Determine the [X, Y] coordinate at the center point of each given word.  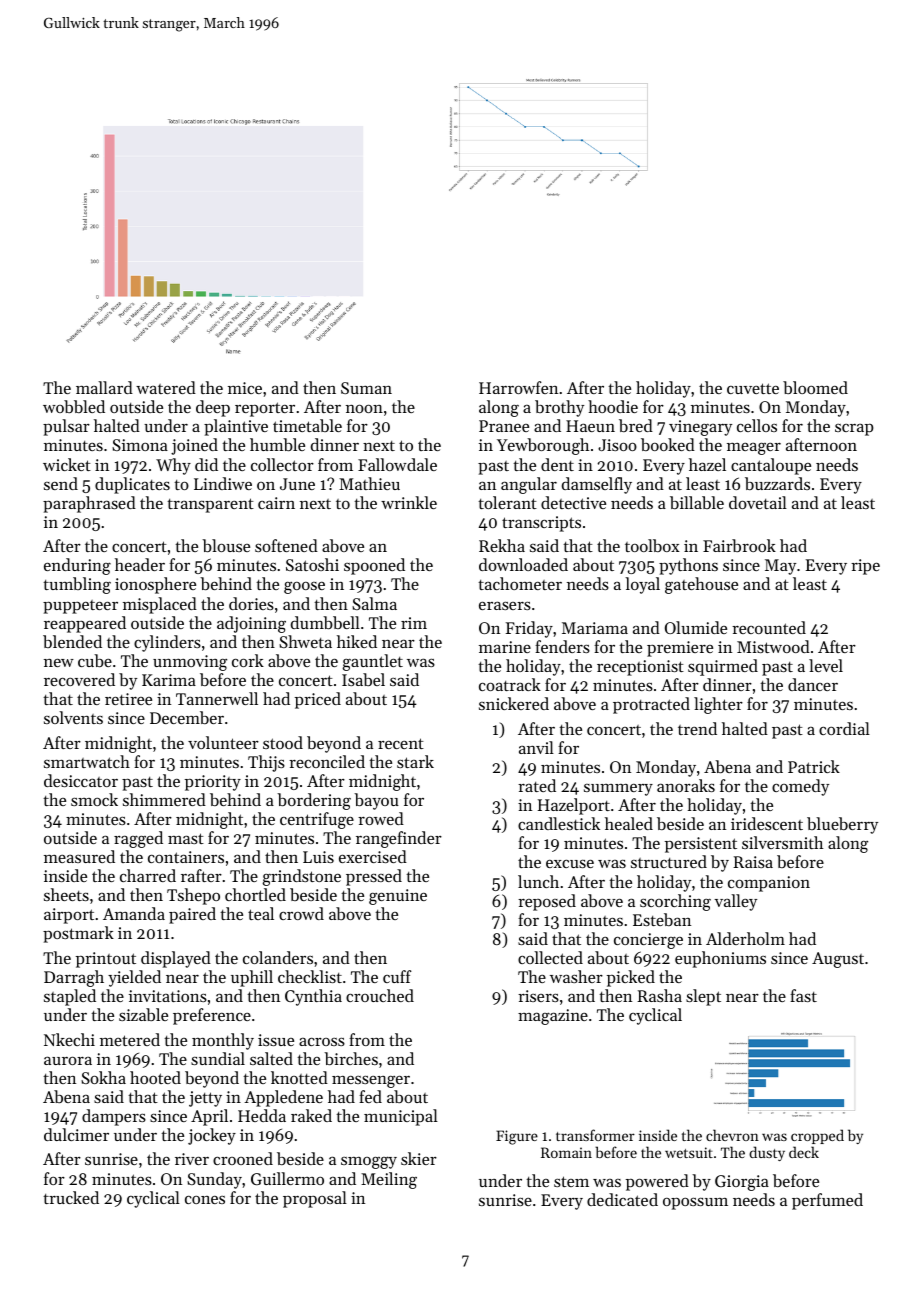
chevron [732, 1135]
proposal [315, 1199]
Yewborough [543, 446]
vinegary [700, 428]
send [61, 483]
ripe [865, 567]
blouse [226, 545]
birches [351, 1058]
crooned [243, 1158]
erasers [505, 605]
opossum [695, 1203]
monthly [223, 1041]
